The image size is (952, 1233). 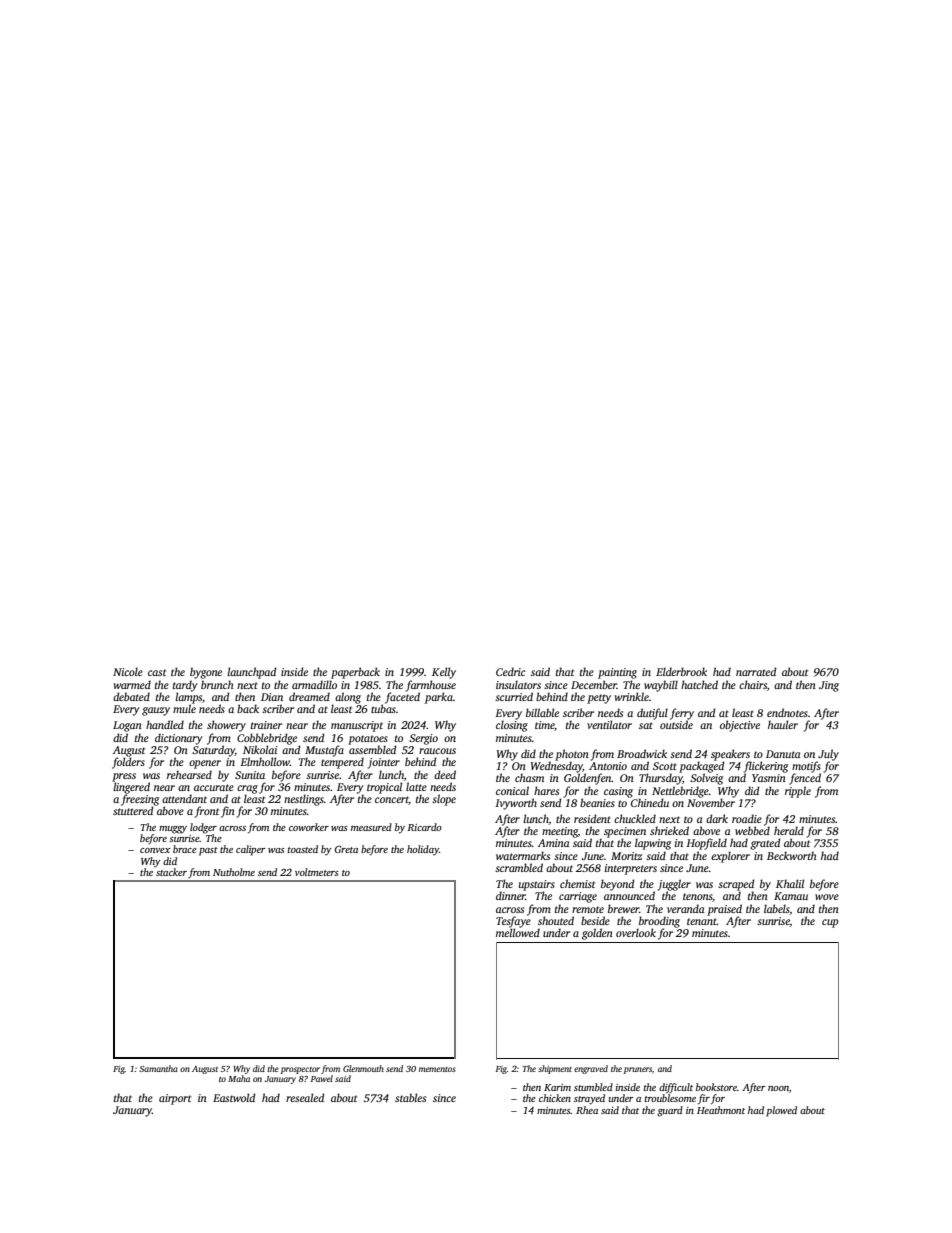 What do you see at coordinates (510, 671) in the document?
I see `Cedric` at bounding box center [510, 671].
